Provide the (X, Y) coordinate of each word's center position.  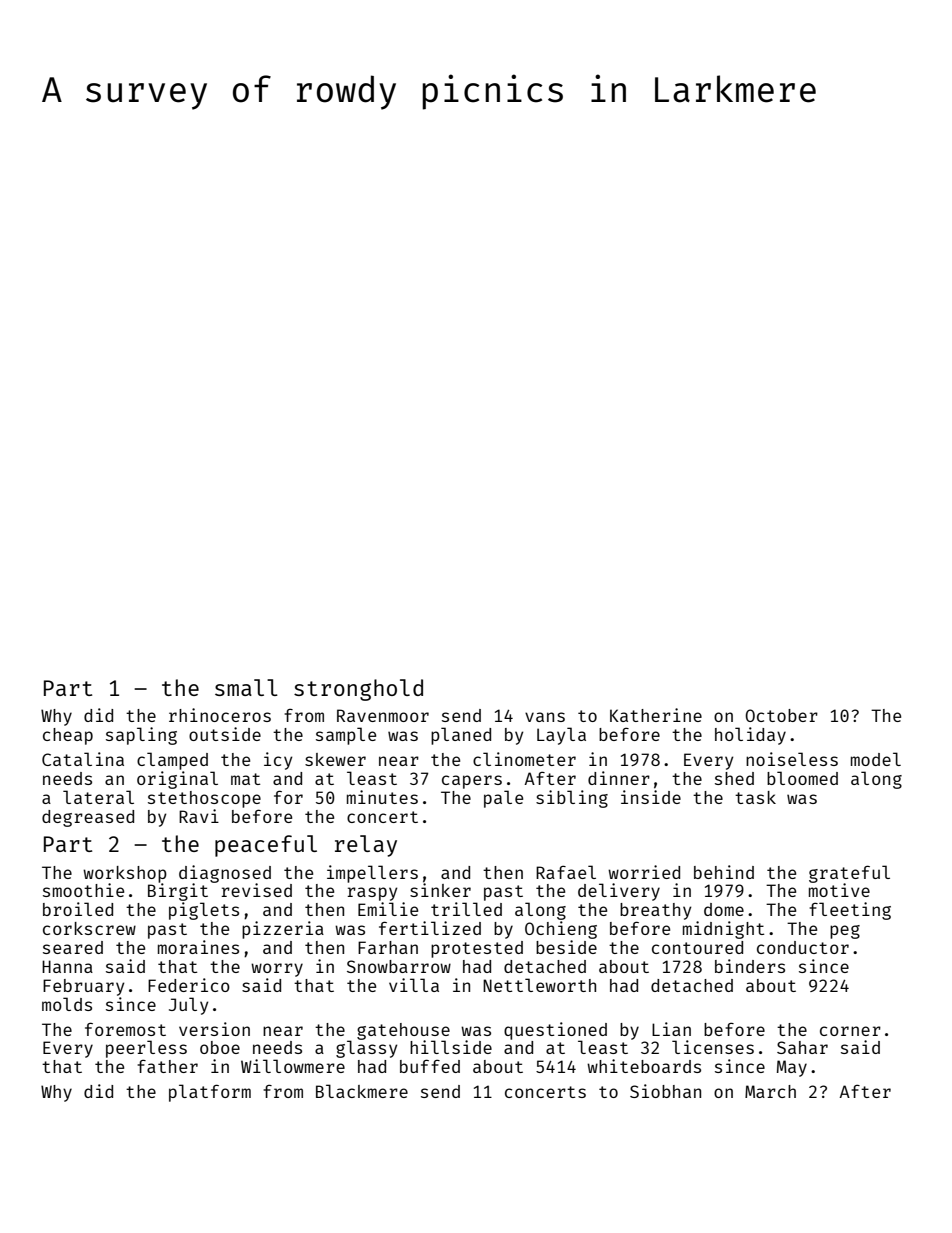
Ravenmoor (383, 715)
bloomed (802, 778)
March (770, 1091)
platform (210, 1093)
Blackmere (362, 1091)
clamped (172, 761)
